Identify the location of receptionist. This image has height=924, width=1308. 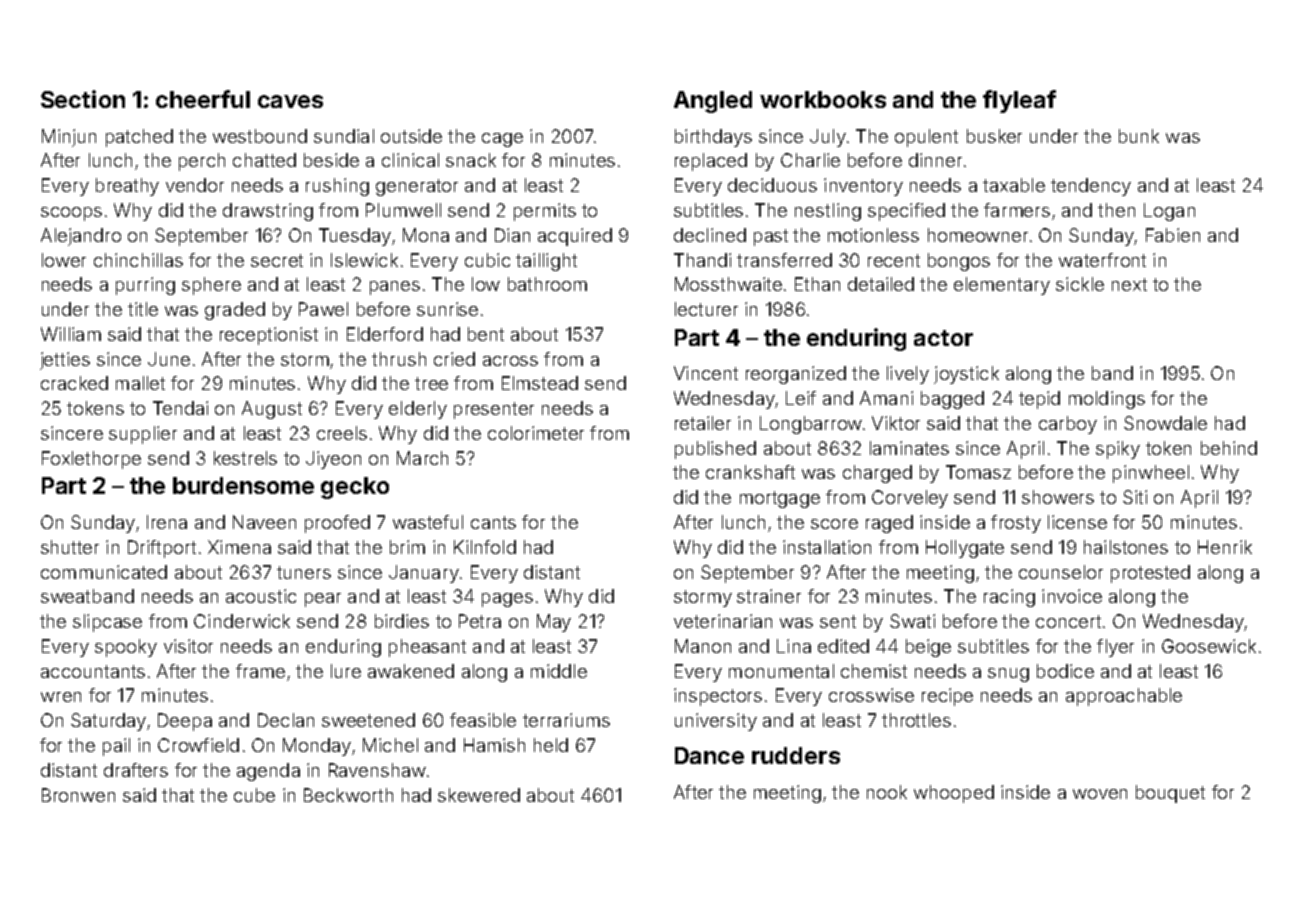
(269, 336).
